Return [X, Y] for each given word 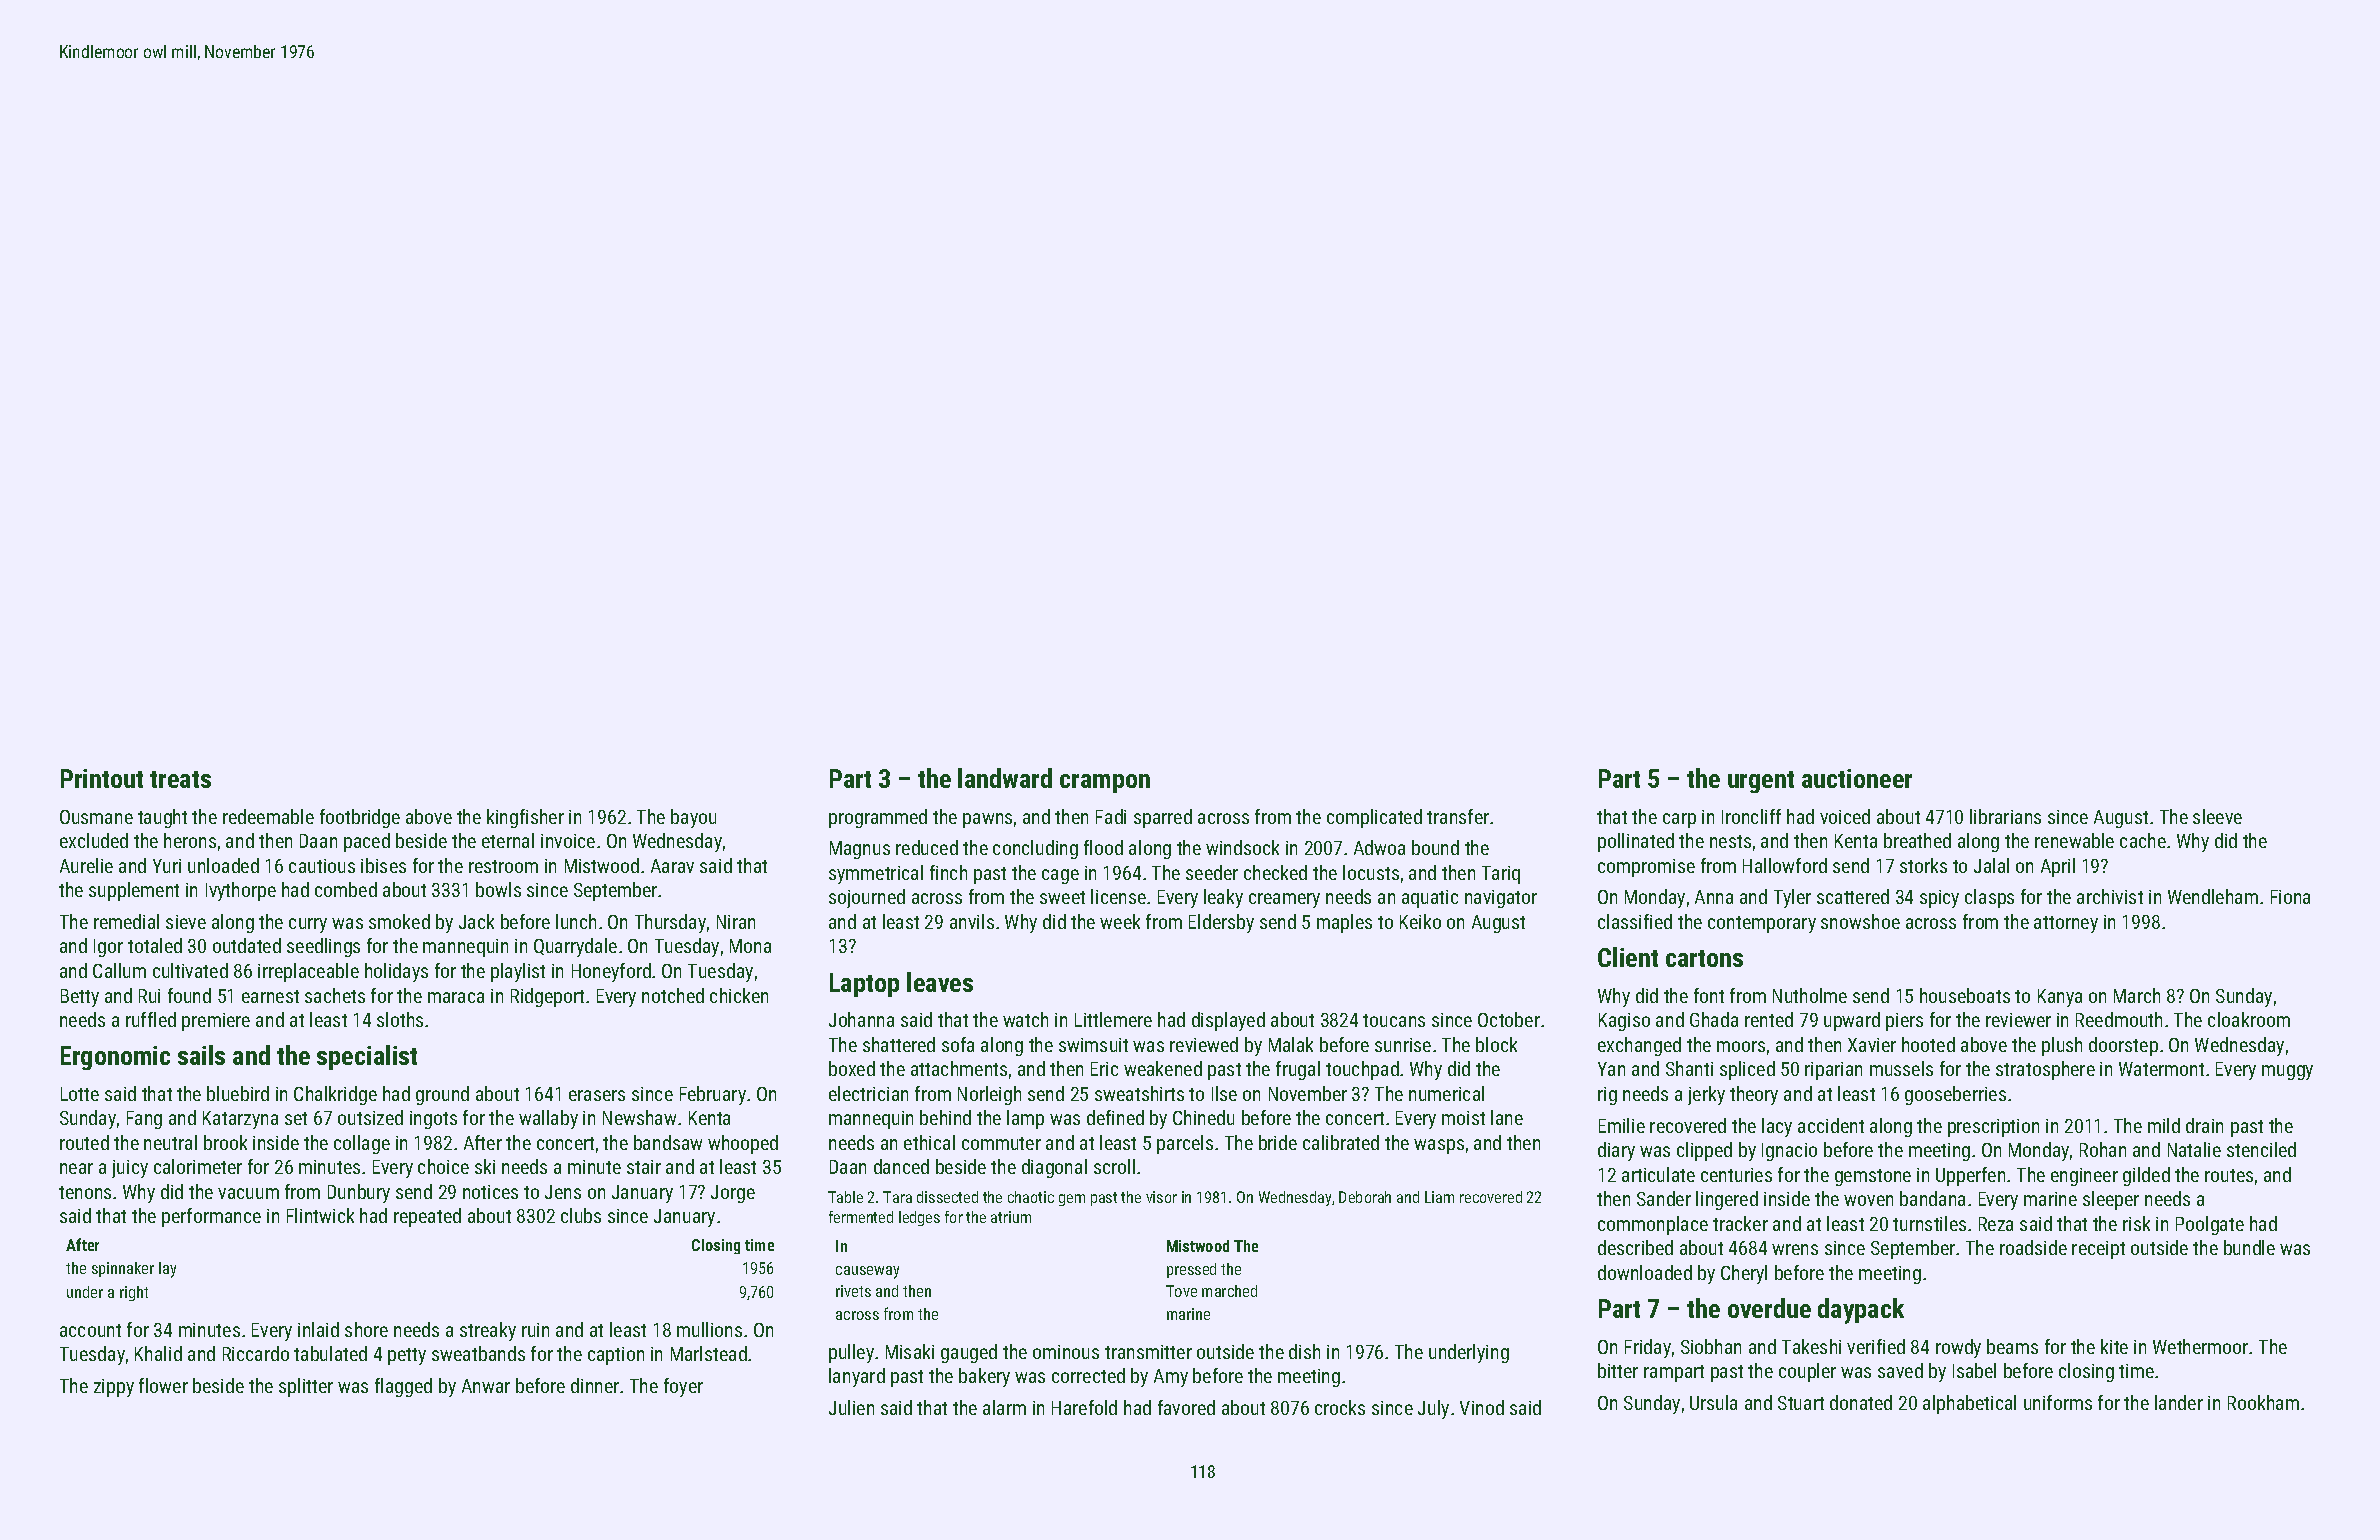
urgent [1761, 782]
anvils [972, 921]
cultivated [190, 970]
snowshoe [1860, 921]
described [1635, 1247]
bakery [984, 1377]
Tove [1181, 1291]
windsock [1242, 847]
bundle [2249, 1247]
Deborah [1365, 1197]
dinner [595, 1385]
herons [190, 840]
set [296, 1118]
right [134, 1293]
